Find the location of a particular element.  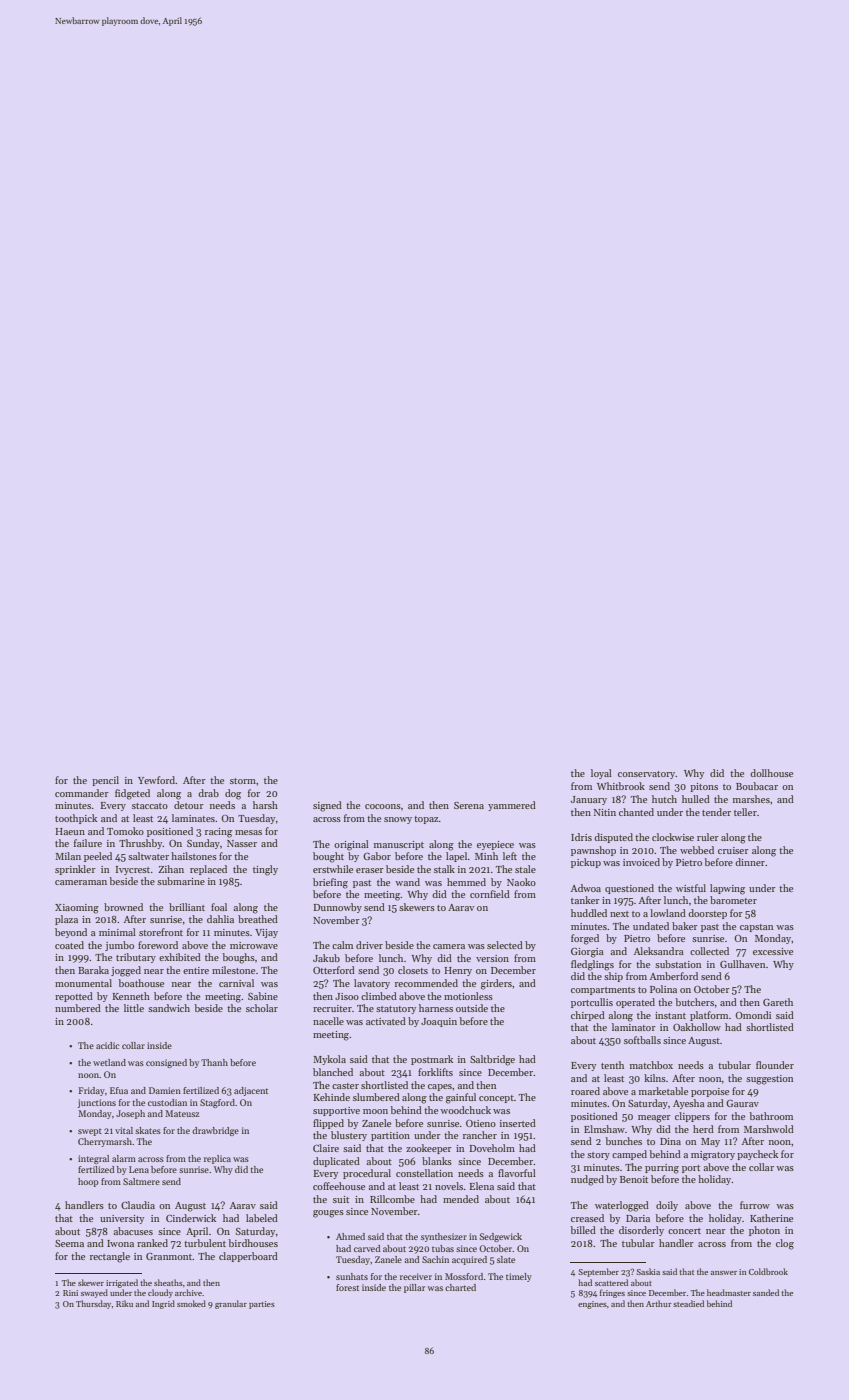

alarm is located at coordinates (124, 1158).
